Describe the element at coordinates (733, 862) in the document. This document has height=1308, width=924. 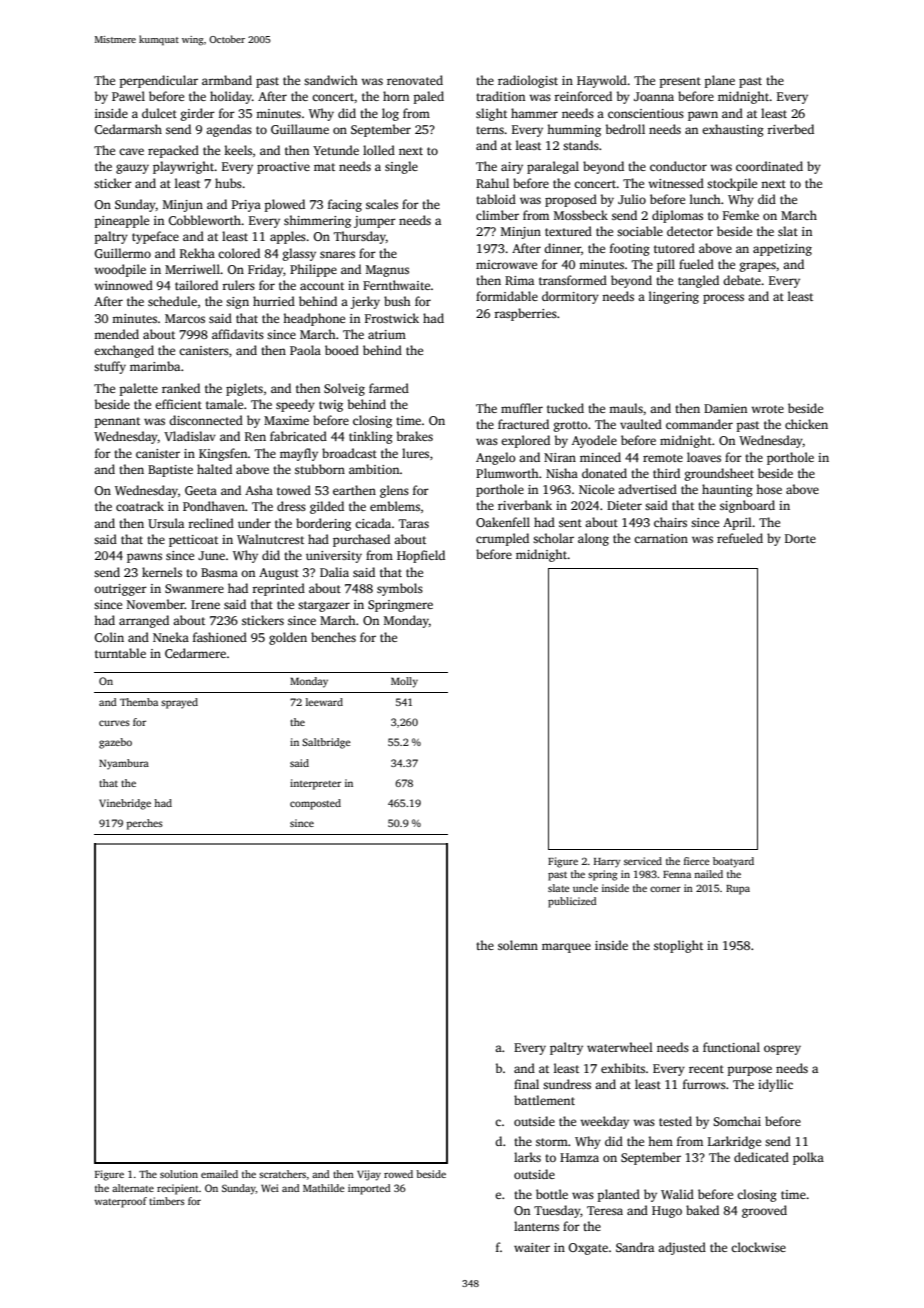
I see `boatyard` at that location.
